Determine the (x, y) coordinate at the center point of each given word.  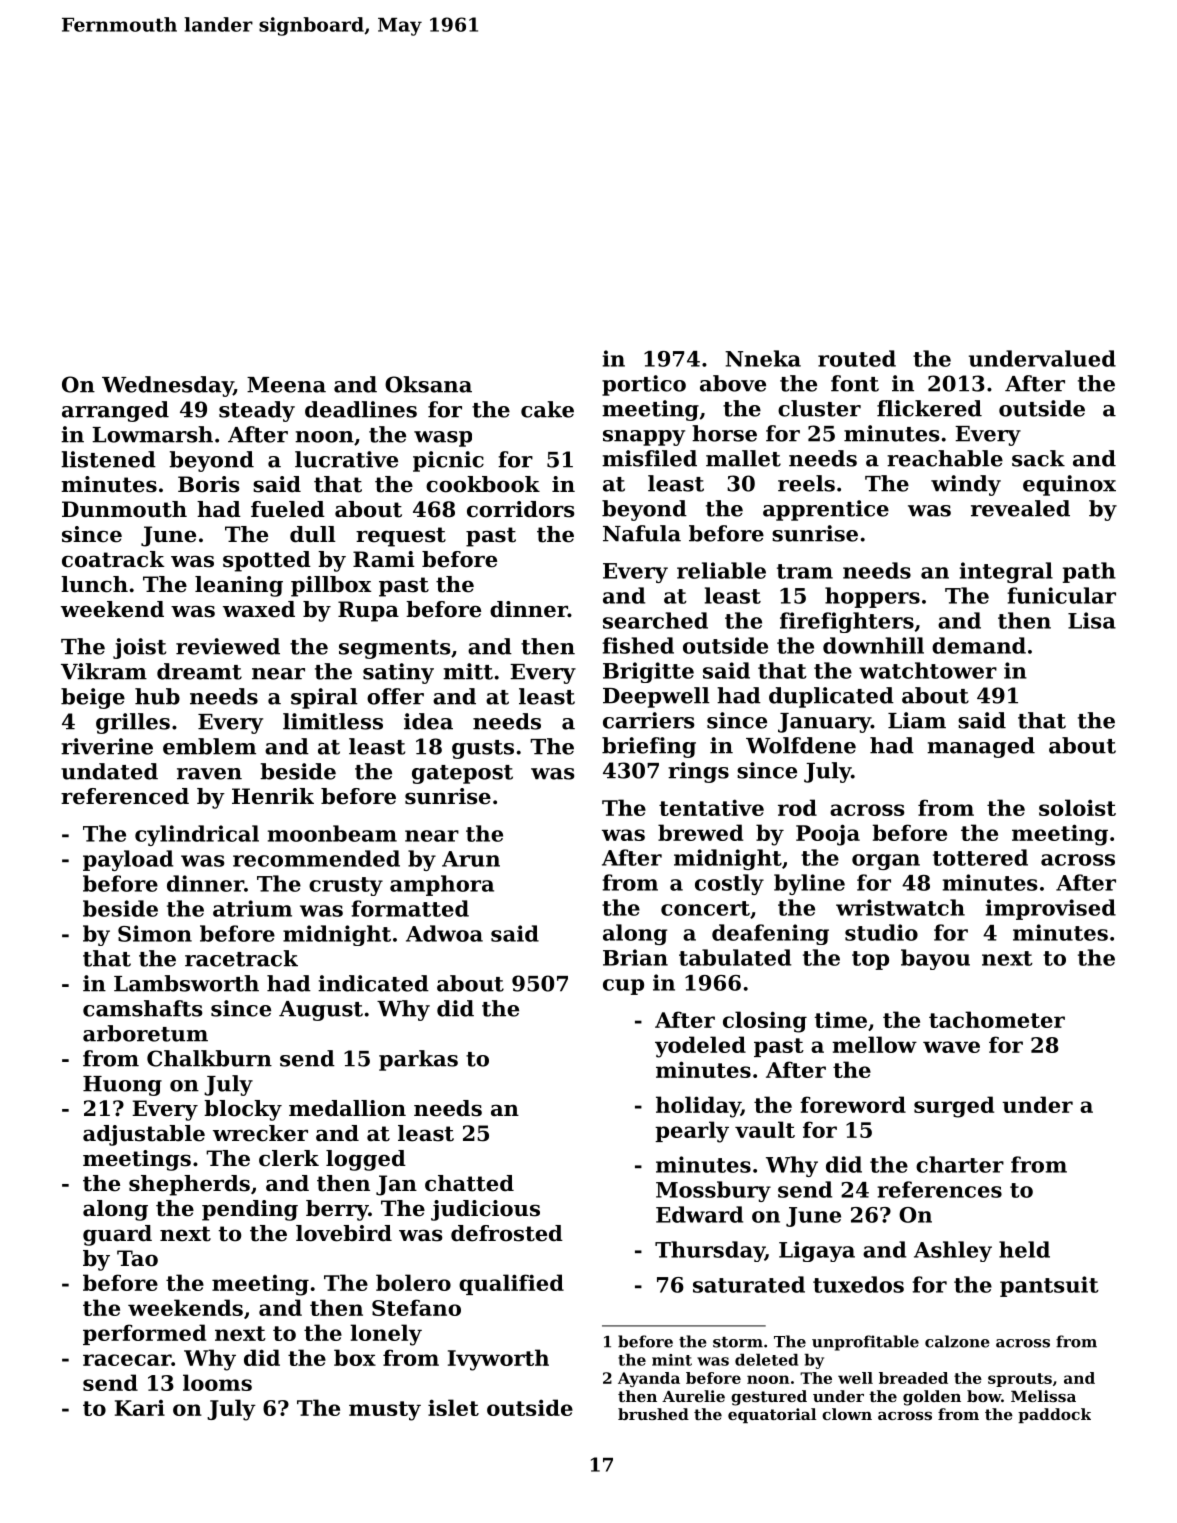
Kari (140, 1408)
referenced (125, 796)
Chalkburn (209, 1058)
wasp (443, 439)
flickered (929, 408)
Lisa (1092, 620)
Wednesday (167, 386)
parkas (418, 1060)
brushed (653, 1414)
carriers (648, 720)
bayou (935, 959)
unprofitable (865, 1343)
